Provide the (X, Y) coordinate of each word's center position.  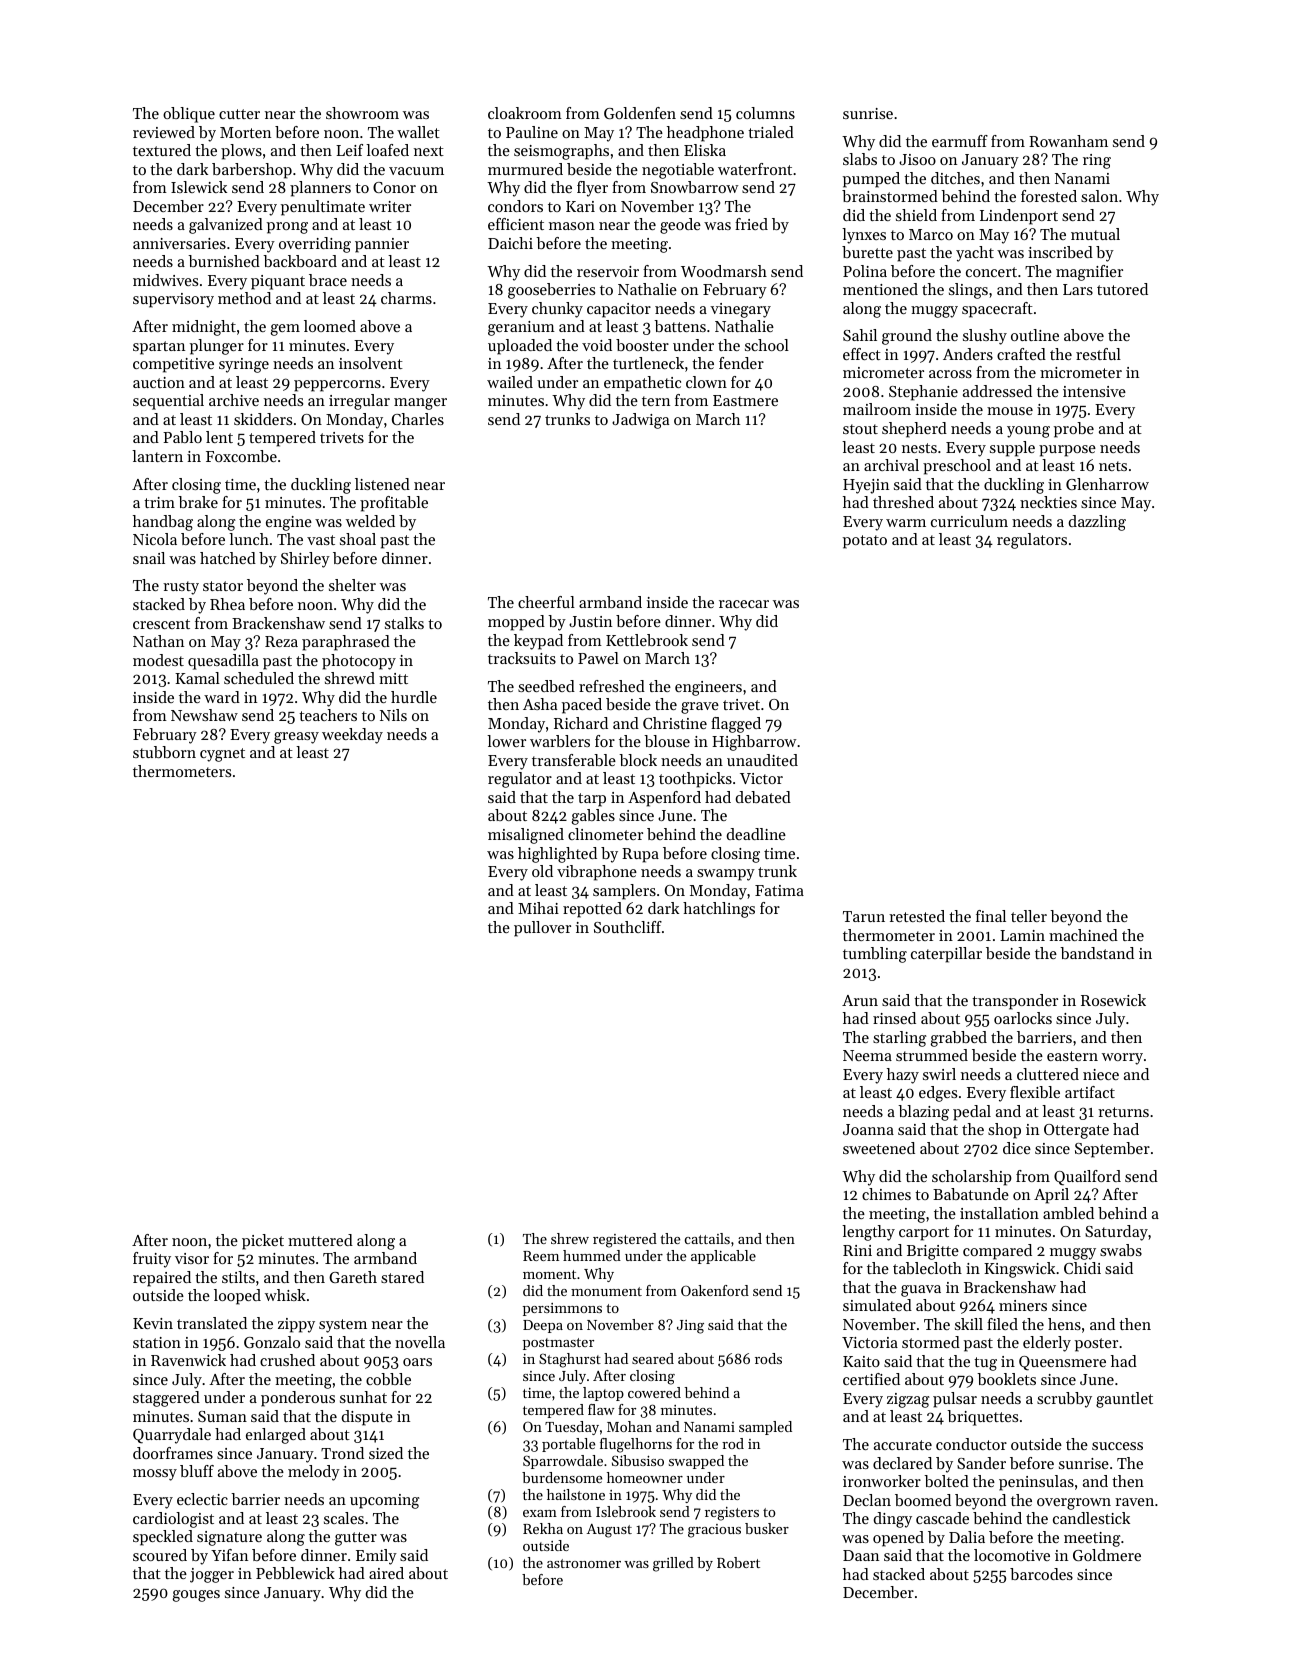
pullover (542, 929)
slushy (985, 337)
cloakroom (525, 113)
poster (1096, 1345)
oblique (189, 115)
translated (212, 1323)
